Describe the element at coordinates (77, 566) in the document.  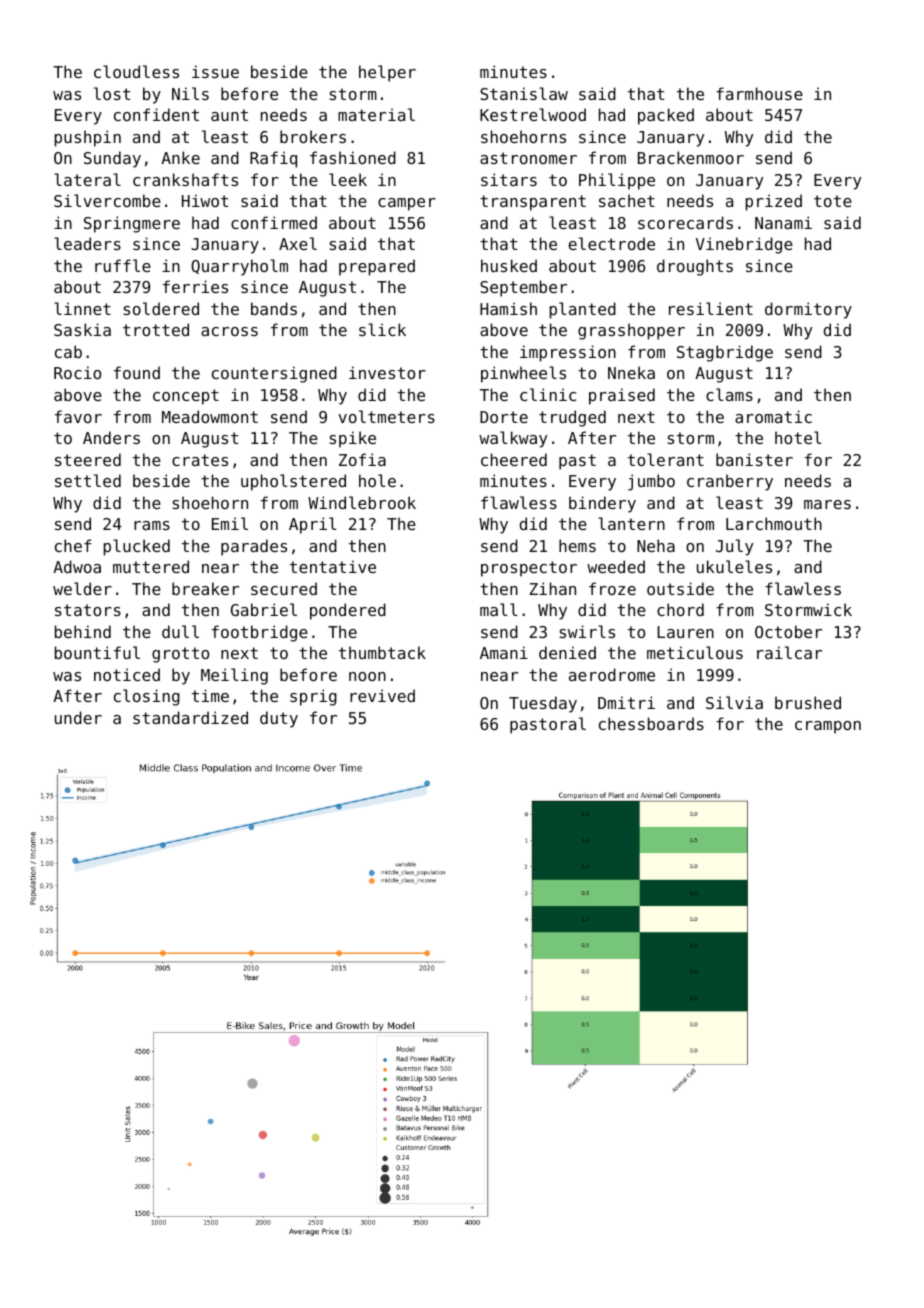
I see `Adwoa` at that location.
